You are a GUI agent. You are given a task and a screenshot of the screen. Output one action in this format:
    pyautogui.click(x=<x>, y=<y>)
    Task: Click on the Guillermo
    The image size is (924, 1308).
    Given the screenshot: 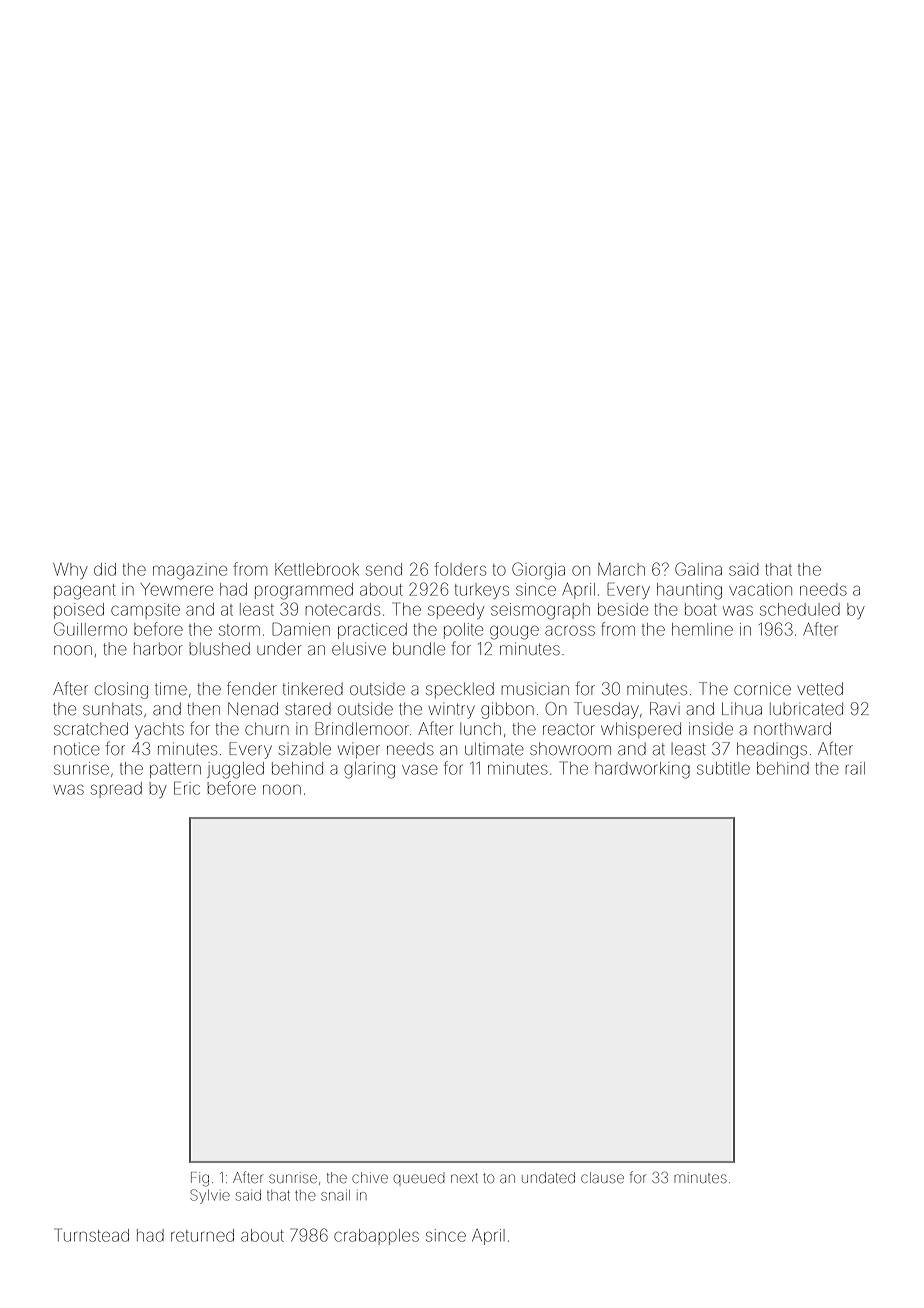 What is the action you would take?
    pyautogui.click(x=90, y=629)
